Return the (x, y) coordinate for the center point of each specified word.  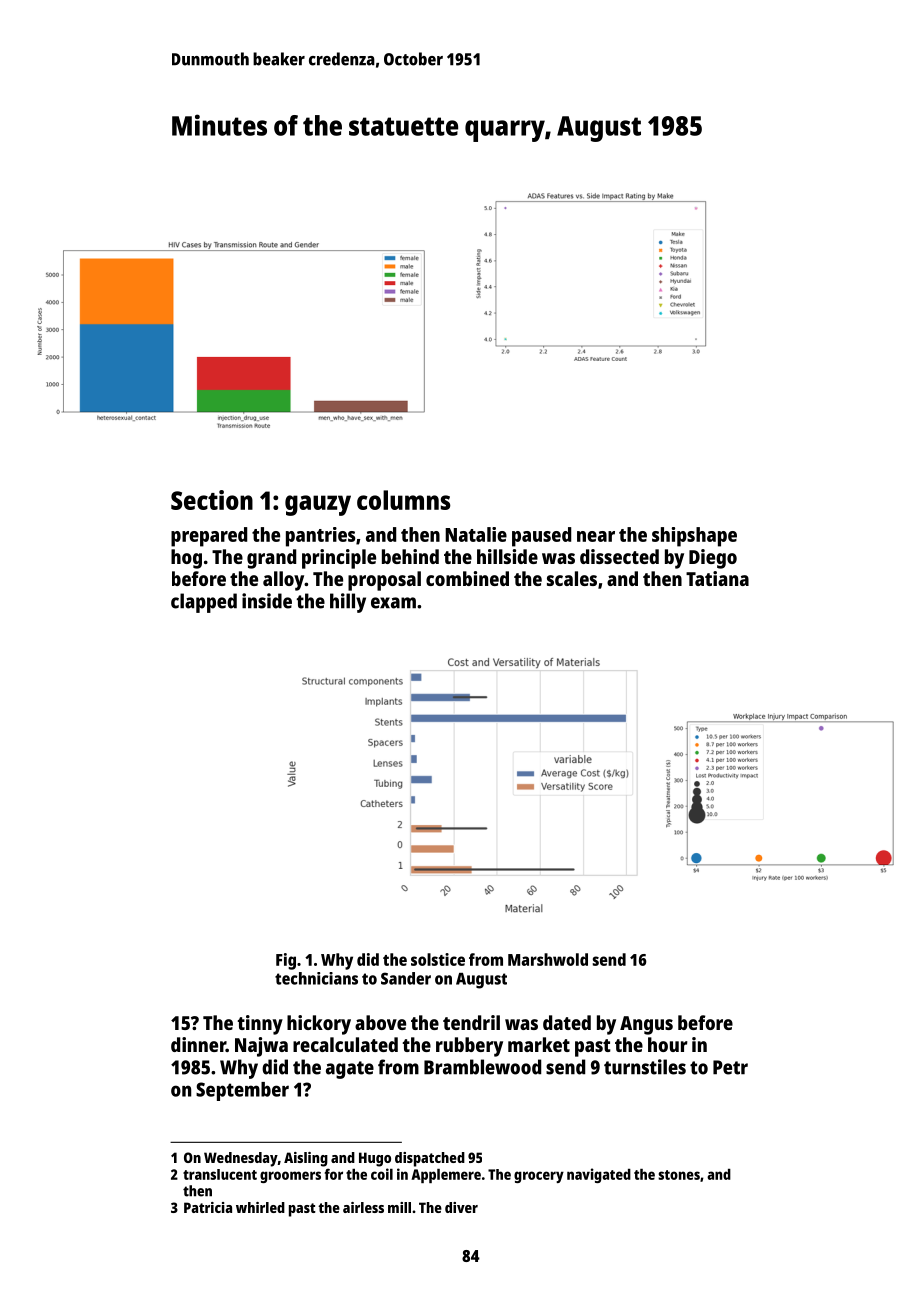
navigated (599, 1175)
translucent (220, 1174)
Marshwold (548, 959)
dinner (198, 1044)
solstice (438, 959)
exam (393, 603)
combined (467, 578)
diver (461, 1207)
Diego (713, 559)
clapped (204, 603)
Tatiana (717, 578)
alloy (284, 581)
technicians (316, 978)
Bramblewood (482, 1067)
